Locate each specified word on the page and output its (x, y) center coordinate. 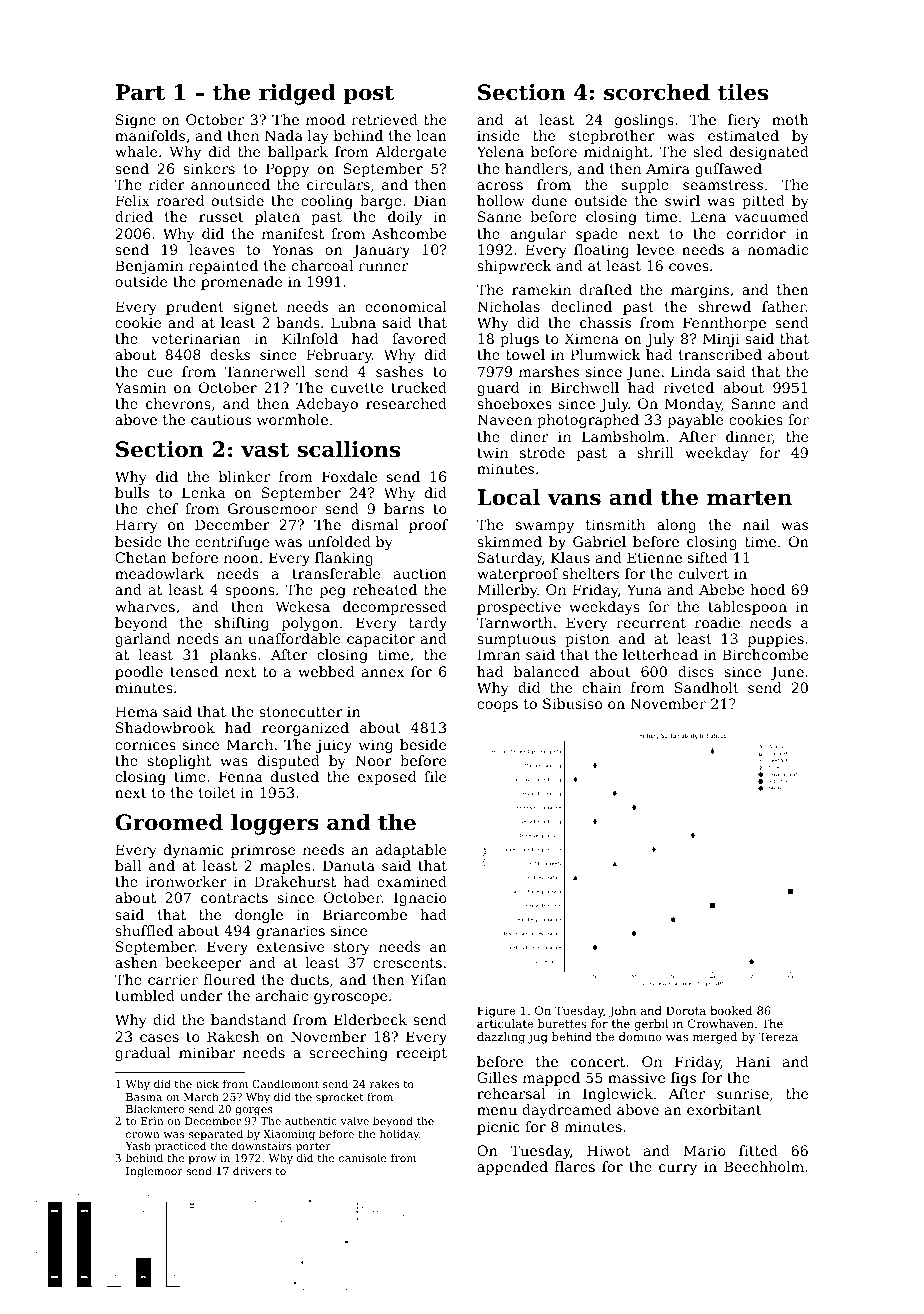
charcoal (322, 265)
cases (159, 1038)
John (622, 1012)
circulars (338, 184)
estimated (743, 135)
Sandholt (707, 687)
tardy (428, 624)
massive (636, 1077)
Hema (136, 711)
